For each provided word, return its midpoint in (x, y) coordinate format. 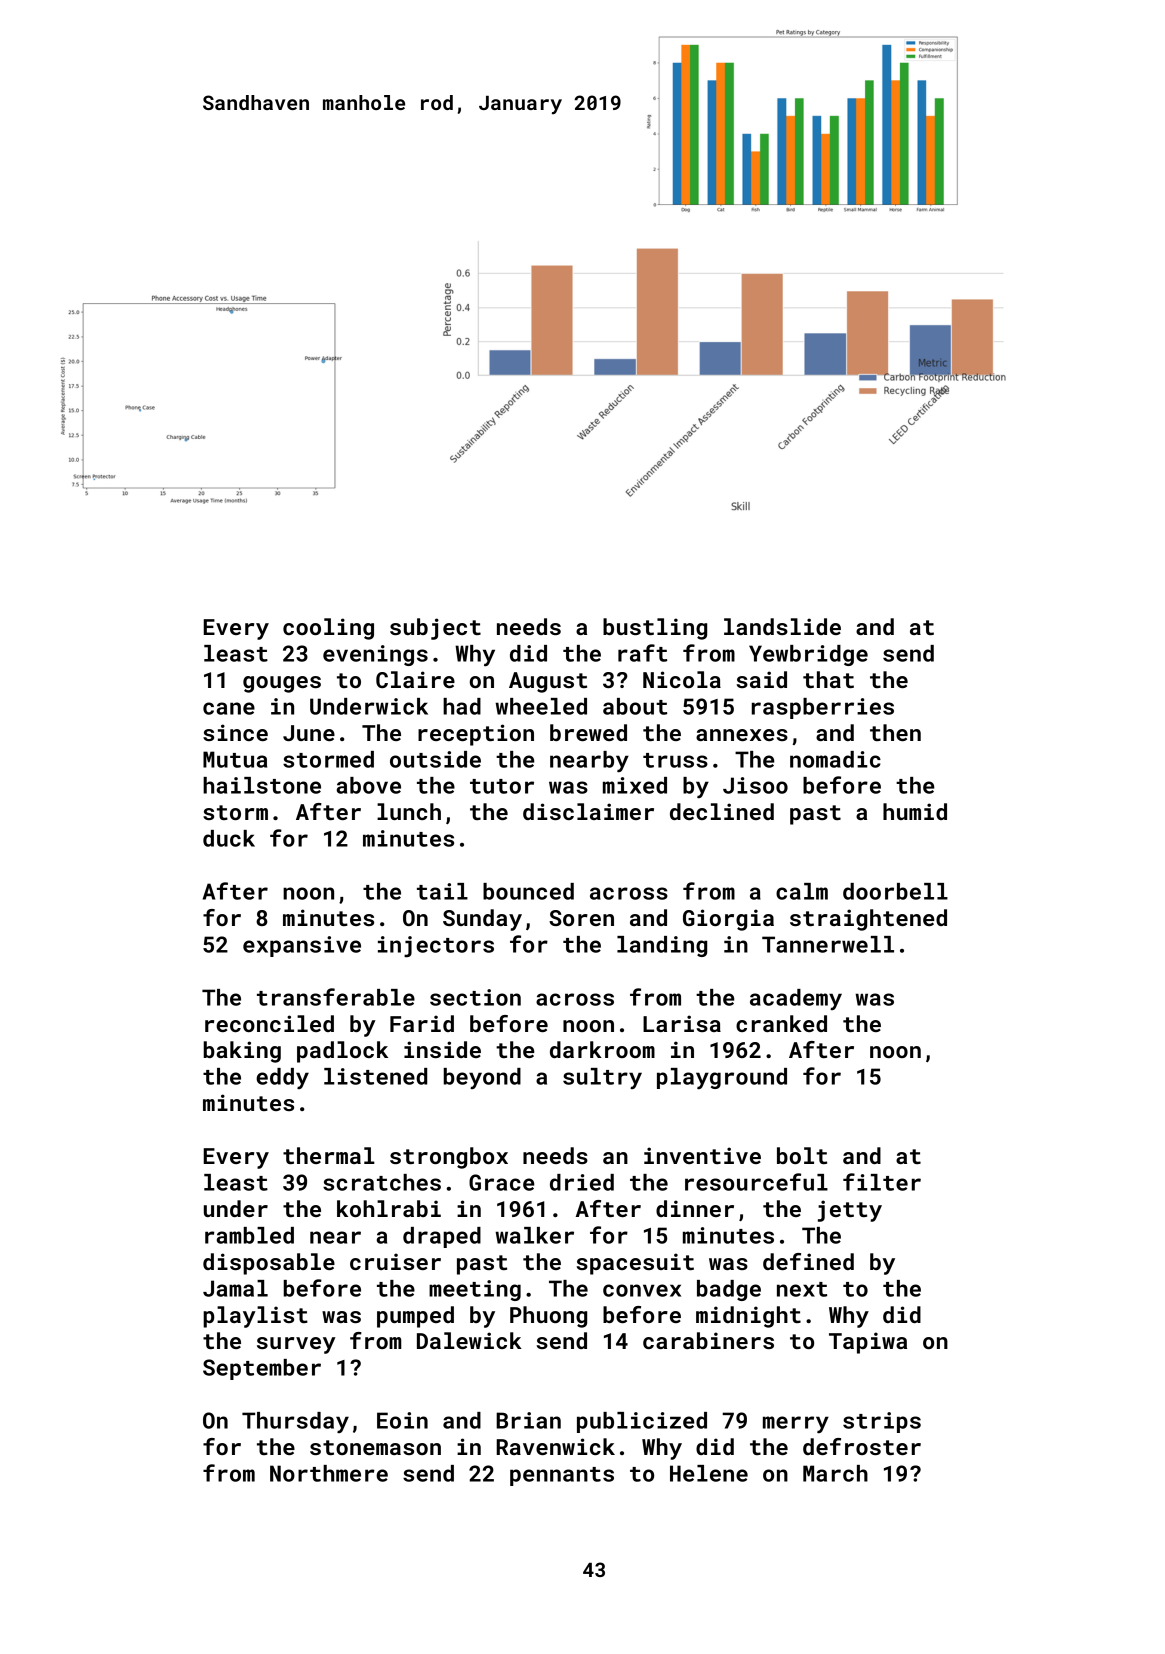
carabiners (708, 1340)
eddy (282, 1078)
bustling (655, 629)
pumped (415, 1317)
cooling (328, 629)
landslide (782, 626)
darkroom (602, 1049)
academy (796, 999)
